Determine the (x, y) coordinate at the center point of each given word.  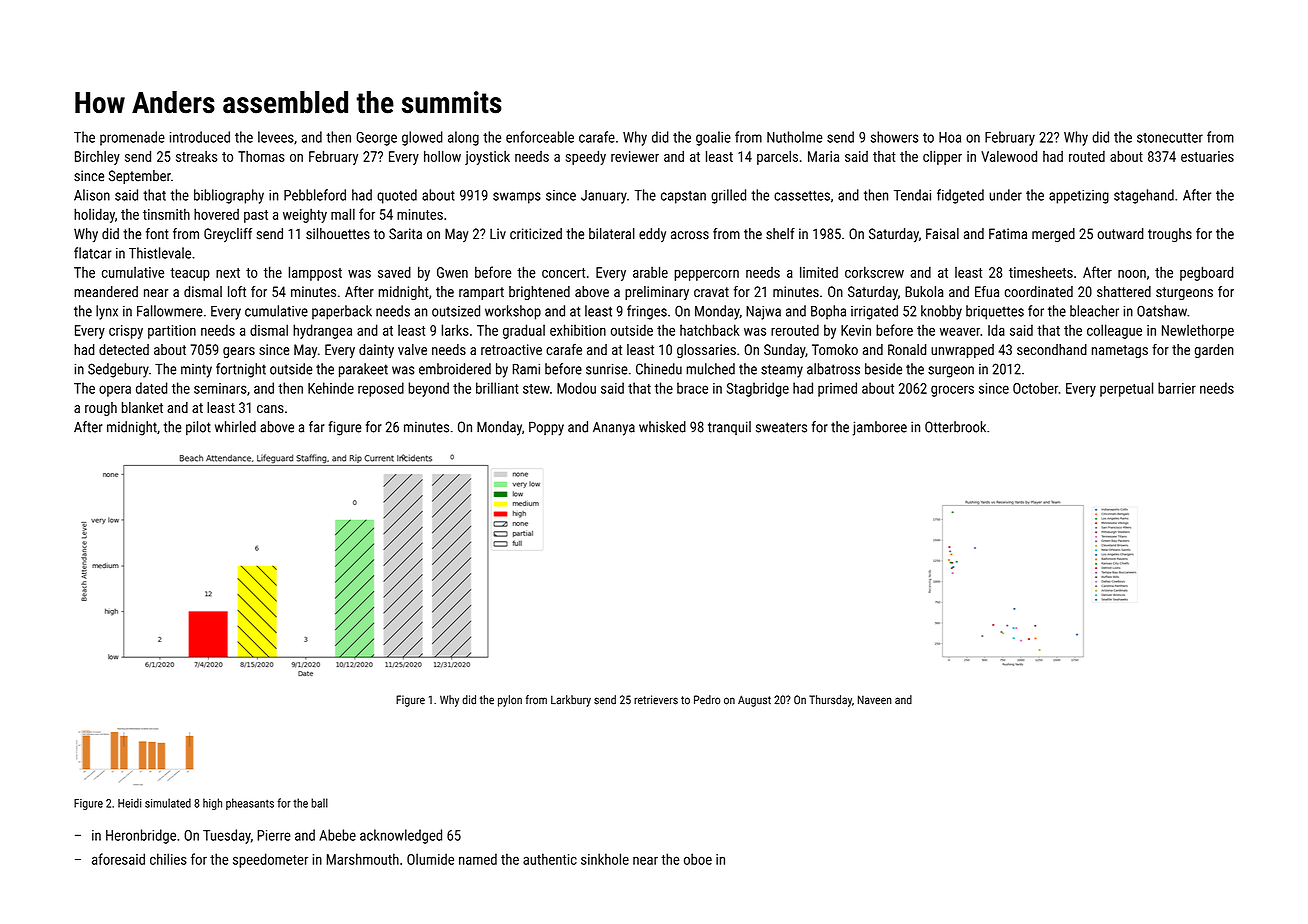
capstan (683, 197)
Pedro (707, 700)
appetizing (1079, 197)
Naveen (875, 700)
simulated (168, 803)
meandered (106, 292)
